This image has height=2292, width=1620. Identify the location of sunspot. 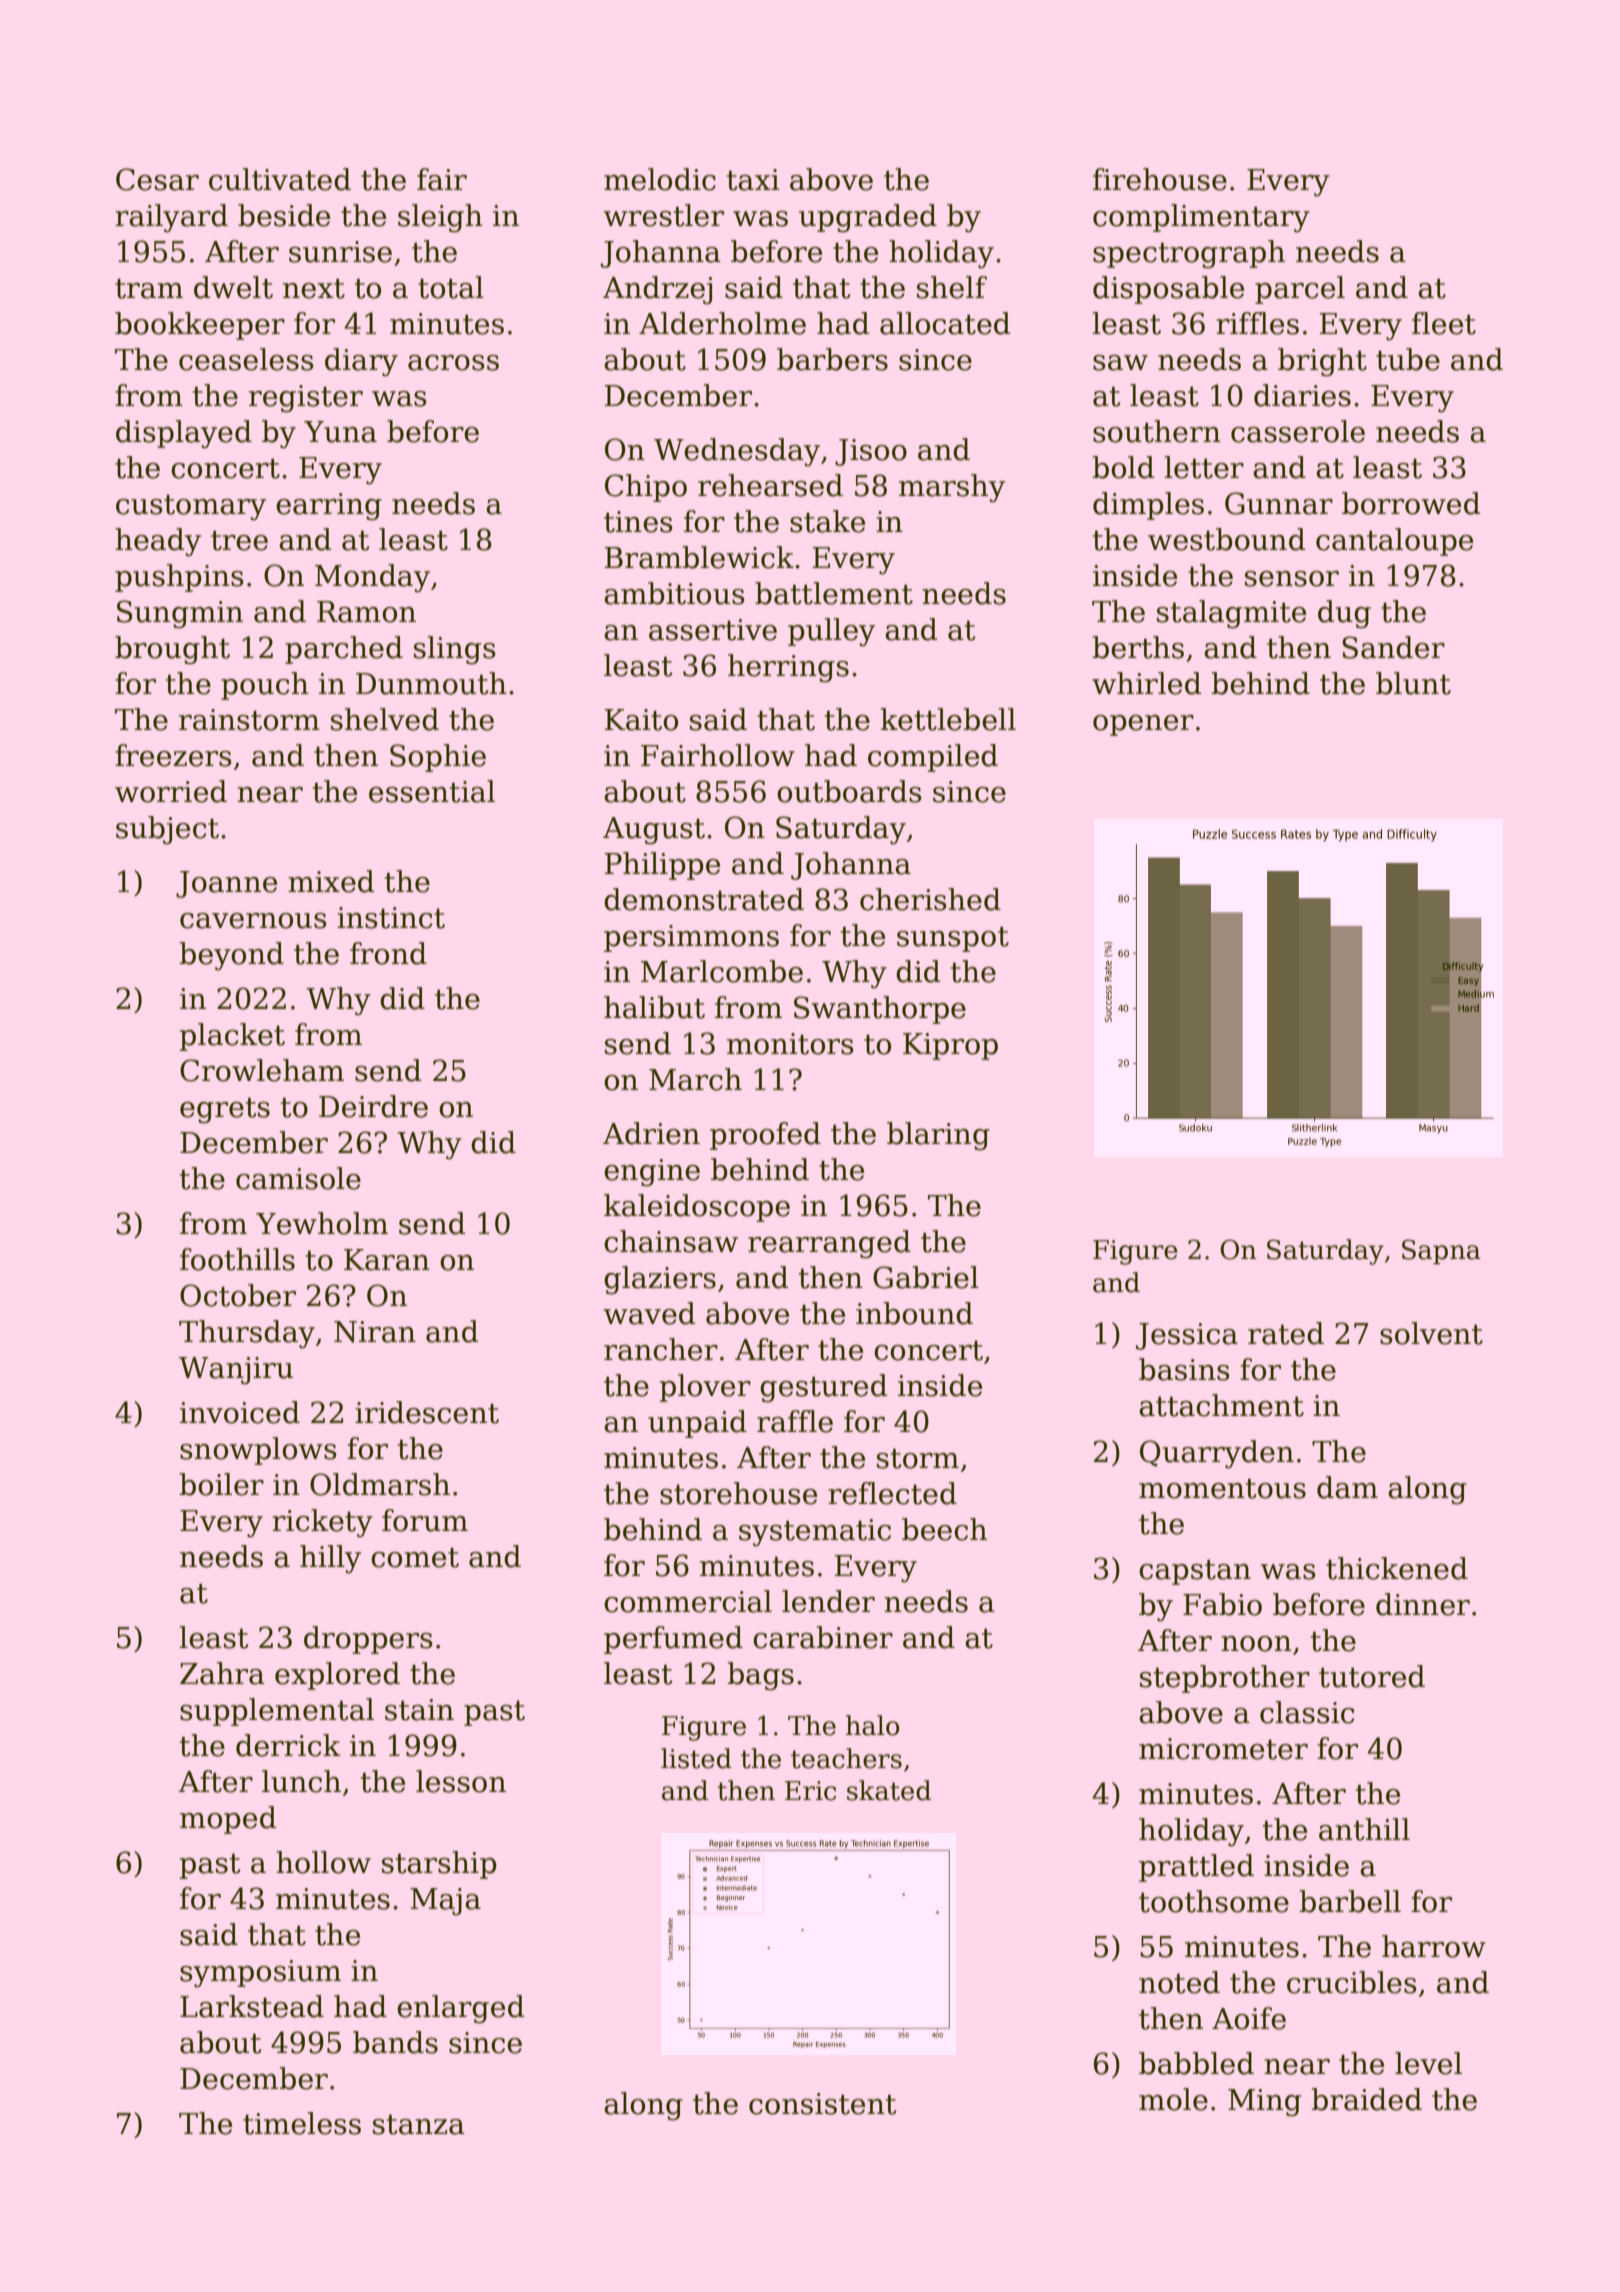
(953, 939).
